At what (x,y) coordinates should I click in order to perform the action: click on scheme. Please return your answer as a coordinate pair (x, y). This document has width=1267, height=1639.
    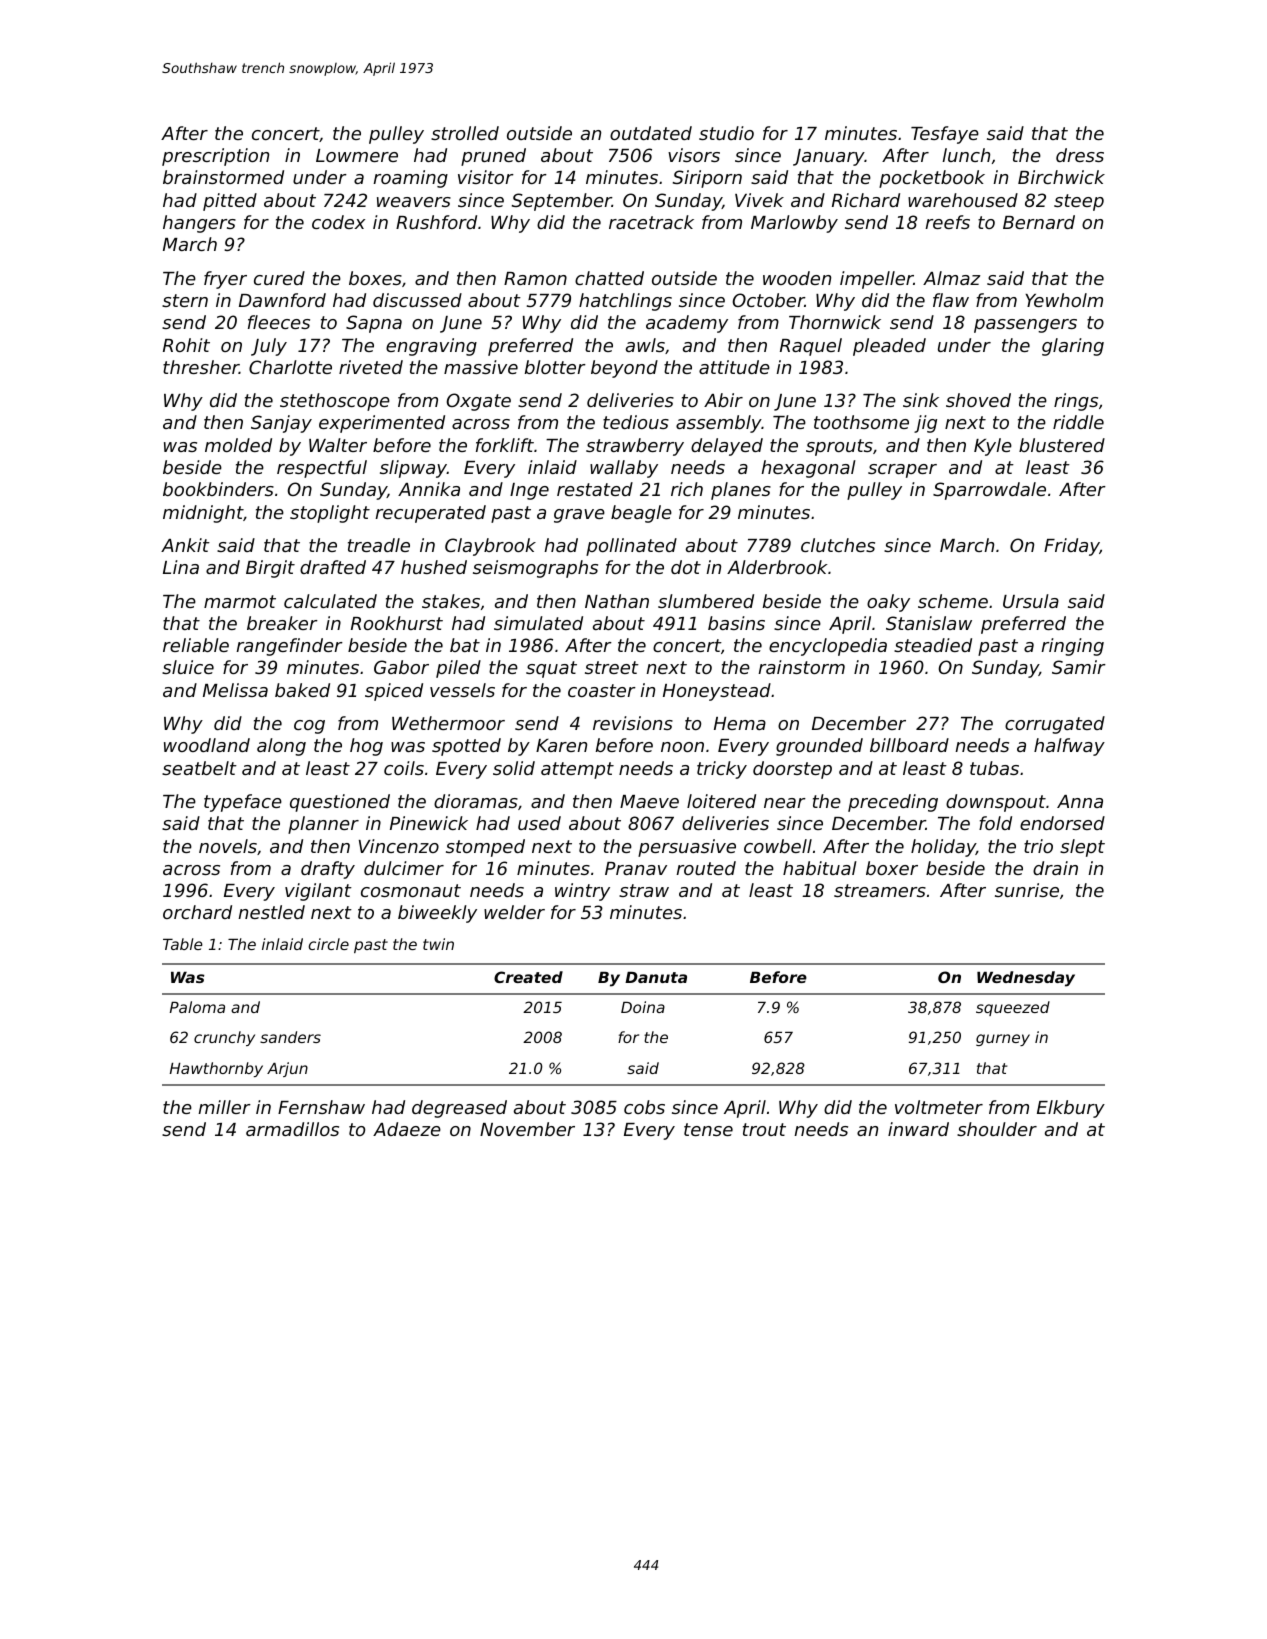
    Looking at the image, I should click on (953, 601).
